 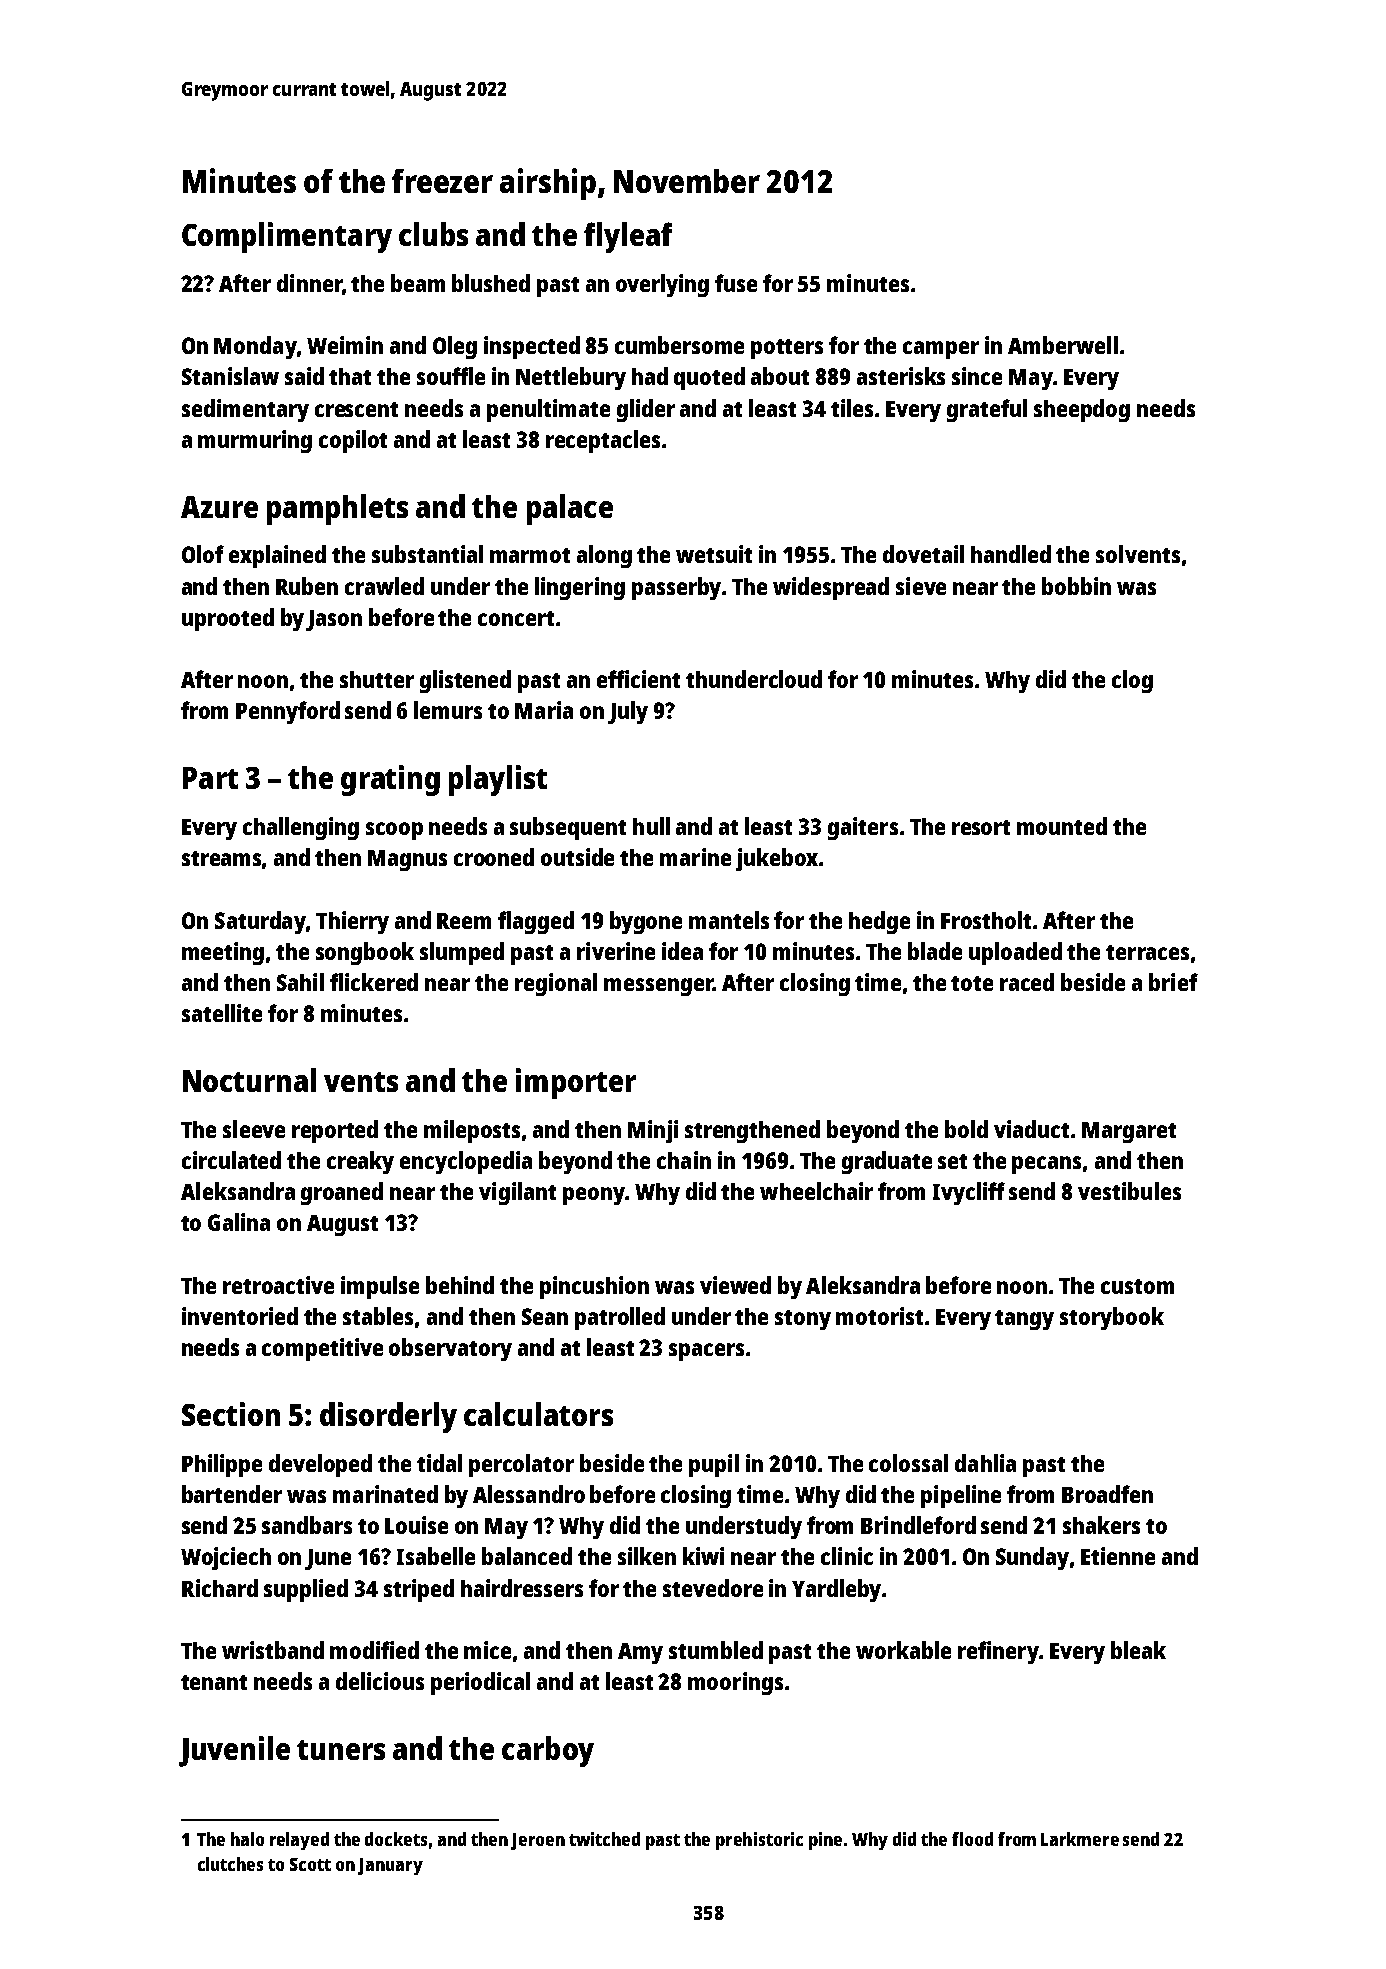 What do you see at coordinates (825, 1841) in the page?
I see `pine` at bounding box center [825, 1841].
